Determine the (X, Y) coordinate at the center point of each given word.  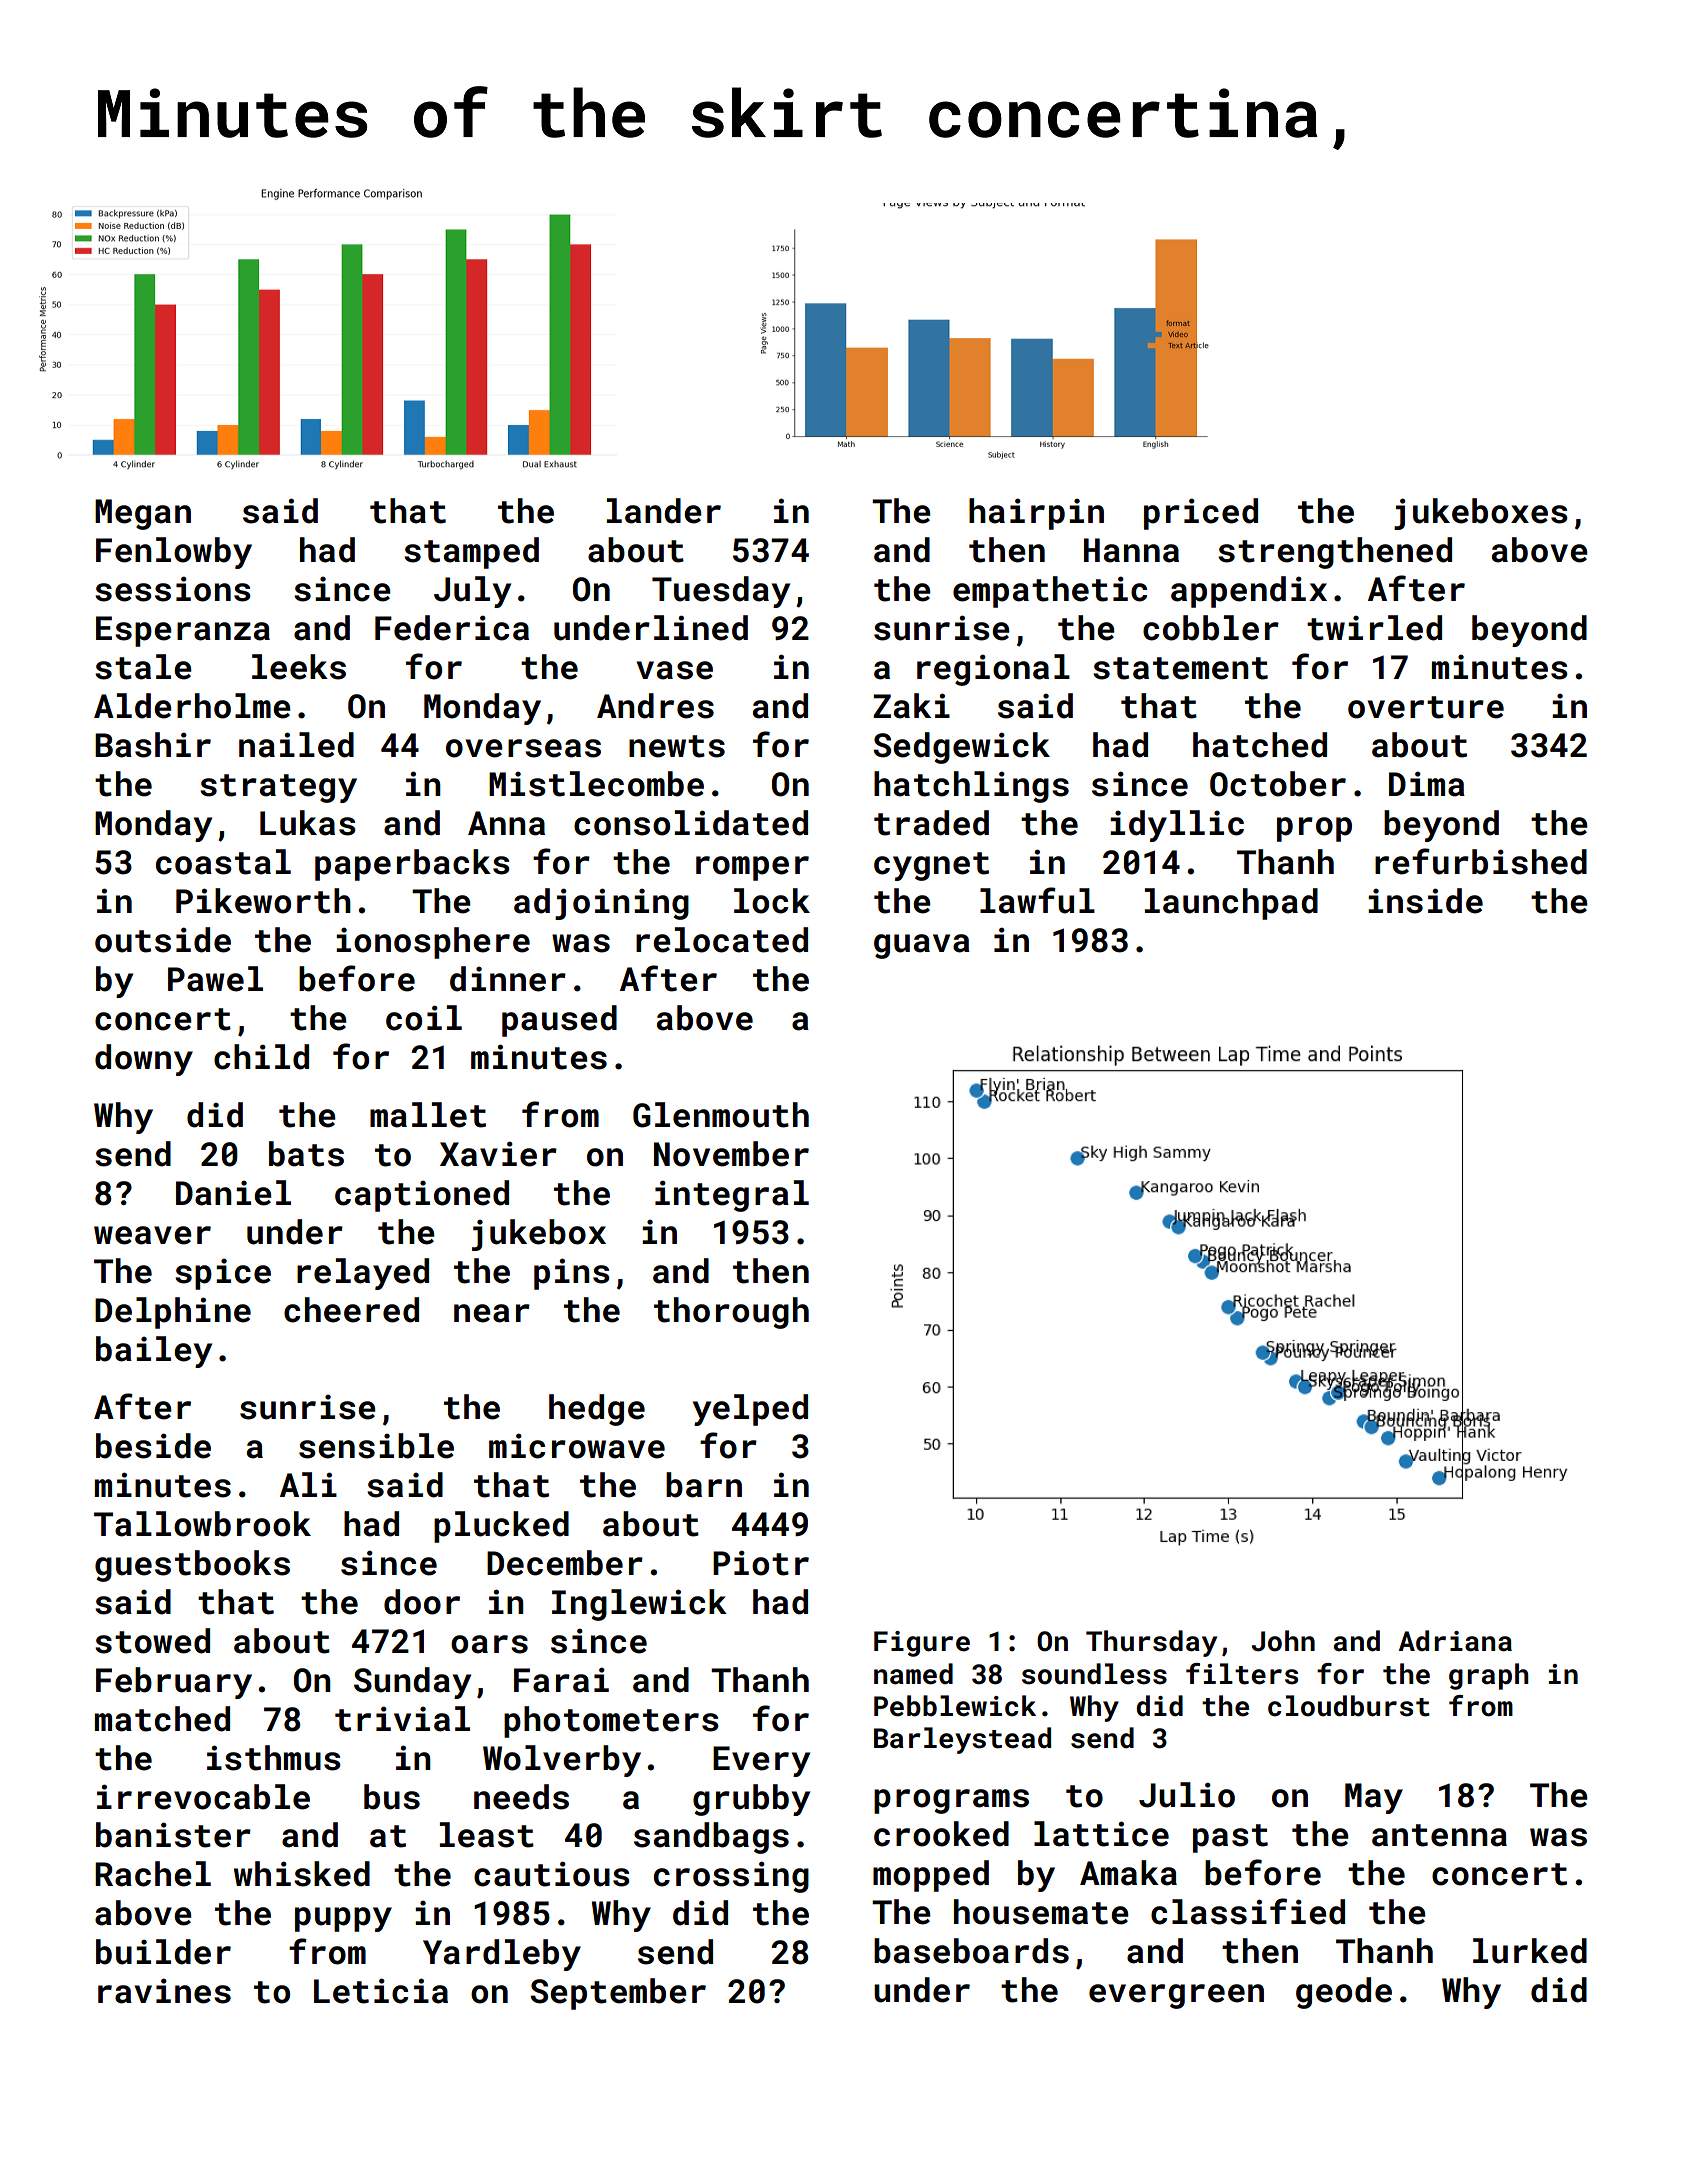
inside (1425, 901)
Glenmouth (721, 1115)
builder (163, 1952)
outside (163, 940)
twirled (1374, 628)
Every (761, 1761)
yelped (750, 1410)
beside (153, 1446)
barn (704, 1485)
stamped (471, 553)
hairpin (1036, 514)
